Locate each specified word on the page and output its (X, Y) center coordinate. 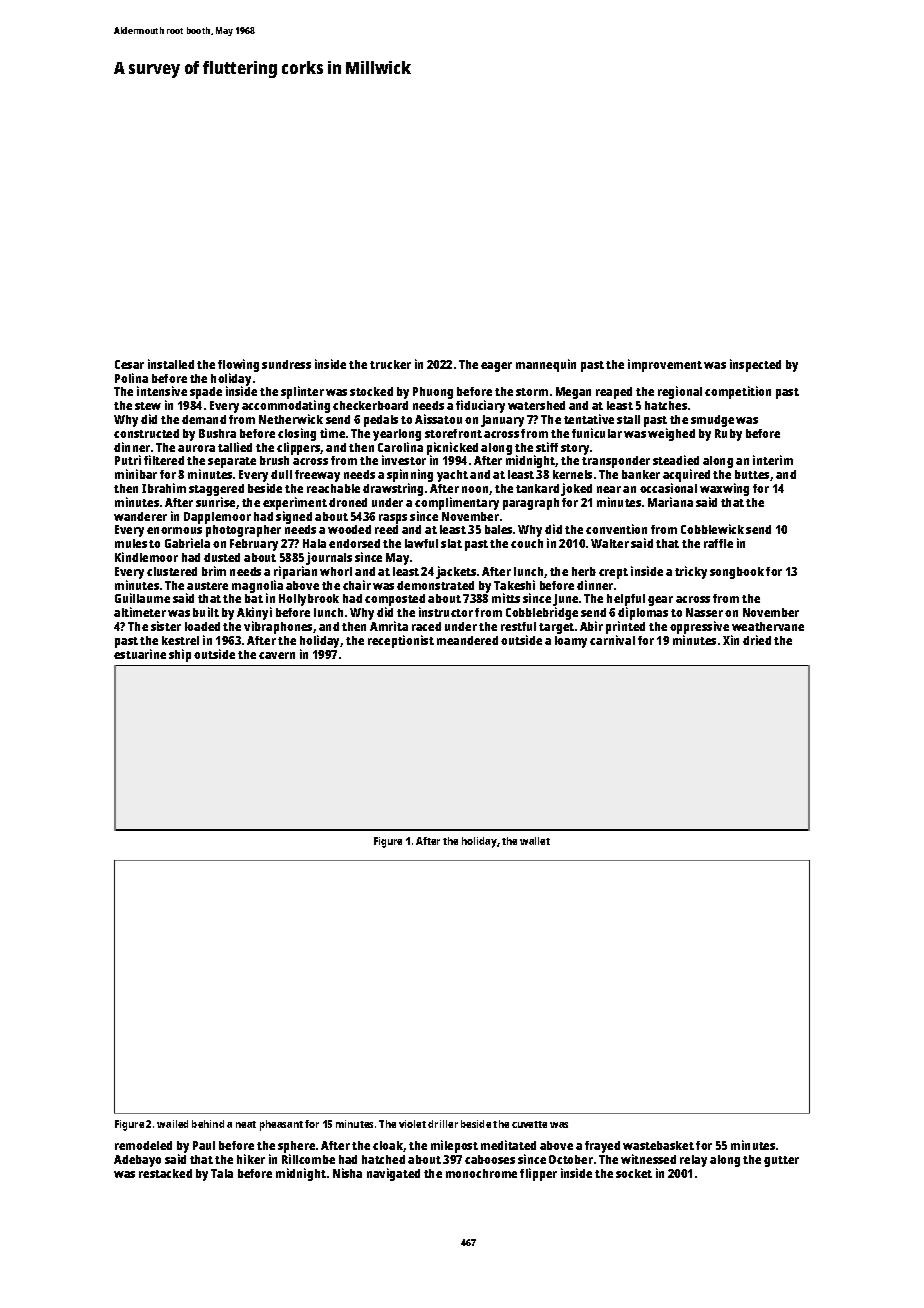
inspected (755, 365)
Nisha (347, 1173)
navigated (393, 1174)
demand (204, 419)
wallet (535, 841)
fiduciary (480, 406)
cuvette (529, 1124)
